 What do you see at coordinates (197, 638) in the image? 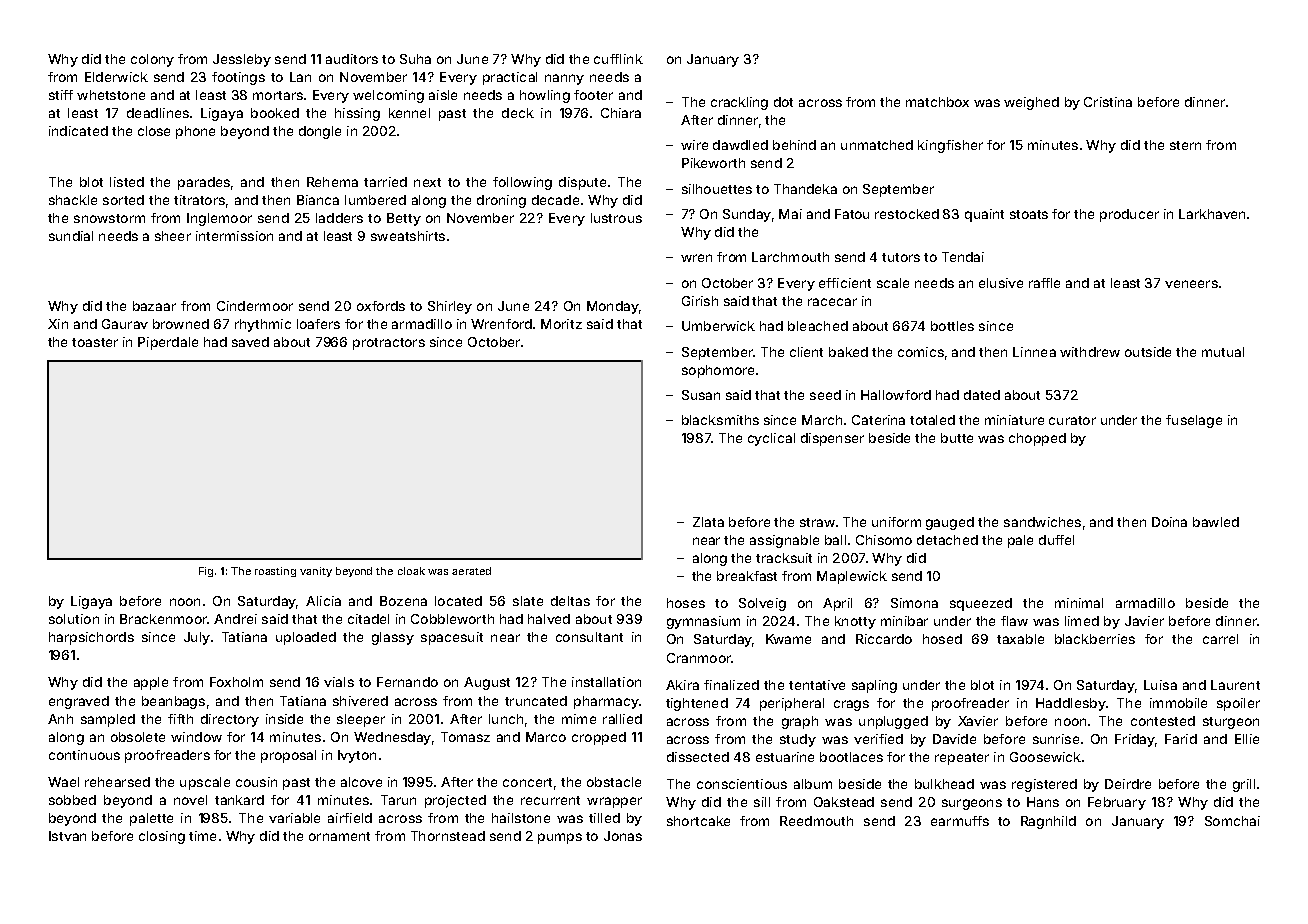
I see `July` at bounding box center [197, 638].
